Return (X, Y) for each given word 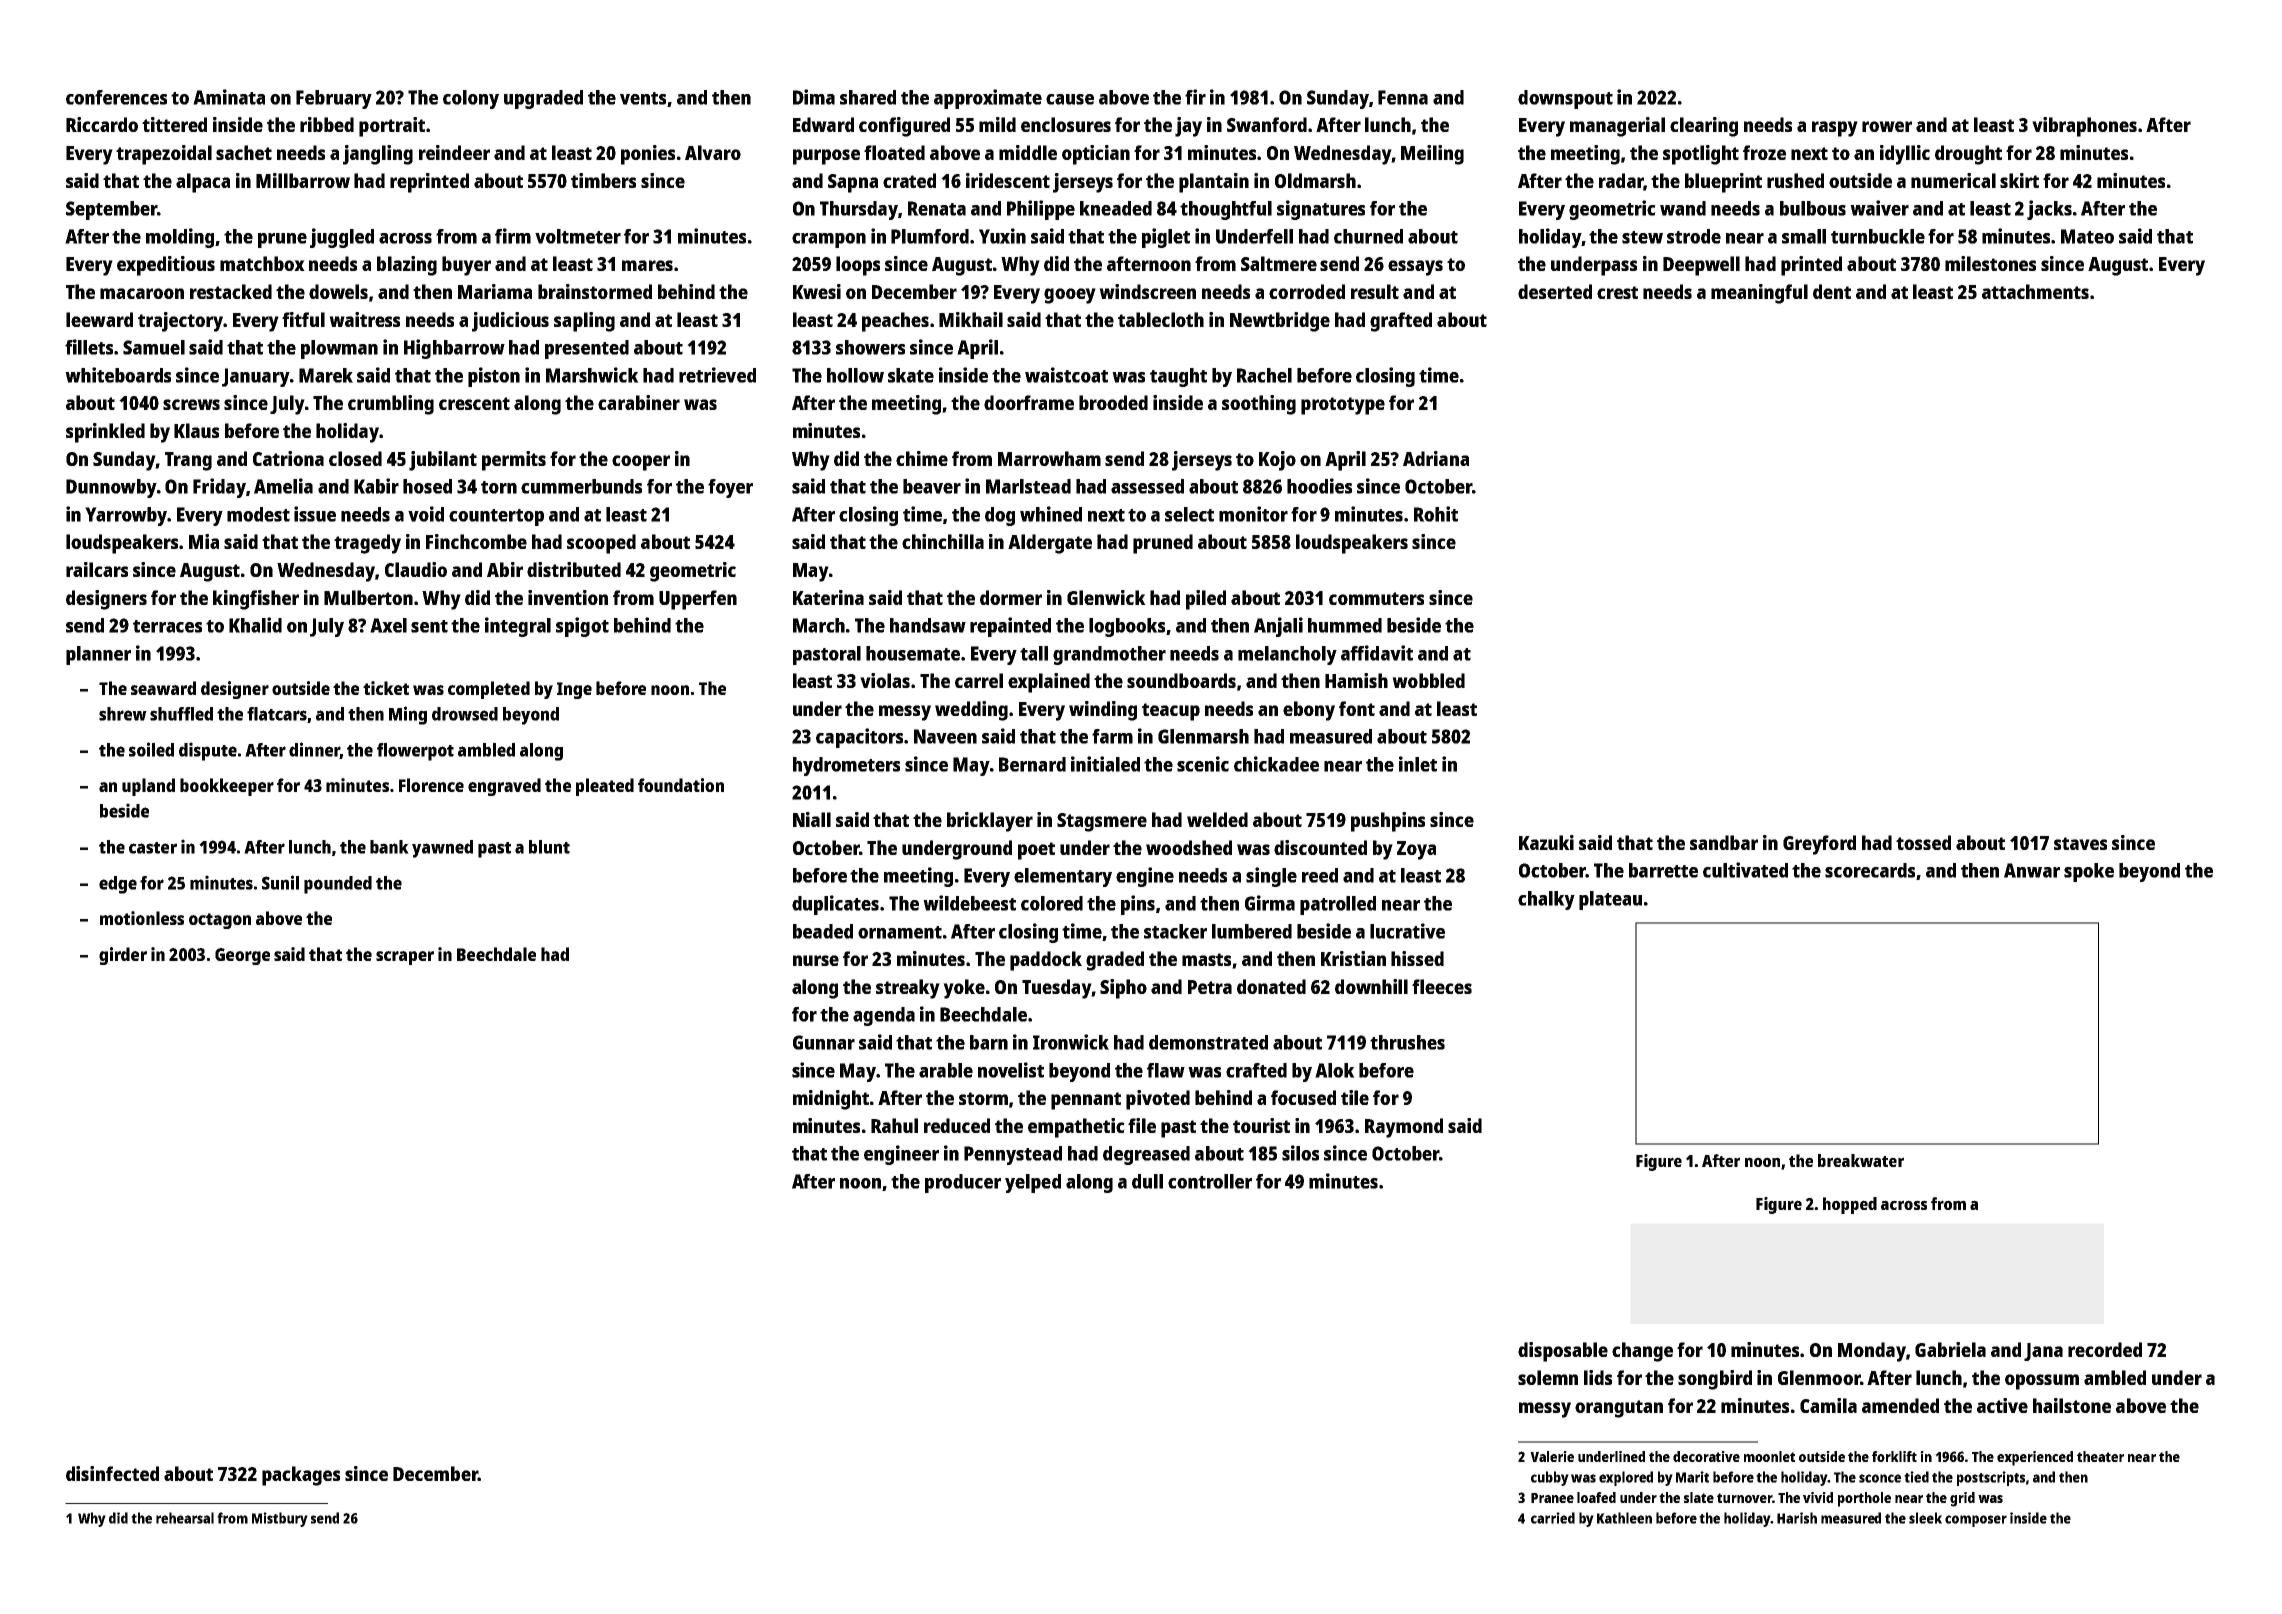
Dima (814, 97)
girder (123, 956)
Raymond (1404, 1128)
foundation (681, 785)
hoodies (1319, 486)
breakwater (1861, 1160)
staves (2080, 843)
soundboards (1181, 680)
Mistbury (280, 1519)
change (1642, 1352)
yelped (1033, 1183)
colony (471, 99)
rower (1887, 126)
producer (963, 1183)
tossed (1923, 842)
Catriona (288, 458)
